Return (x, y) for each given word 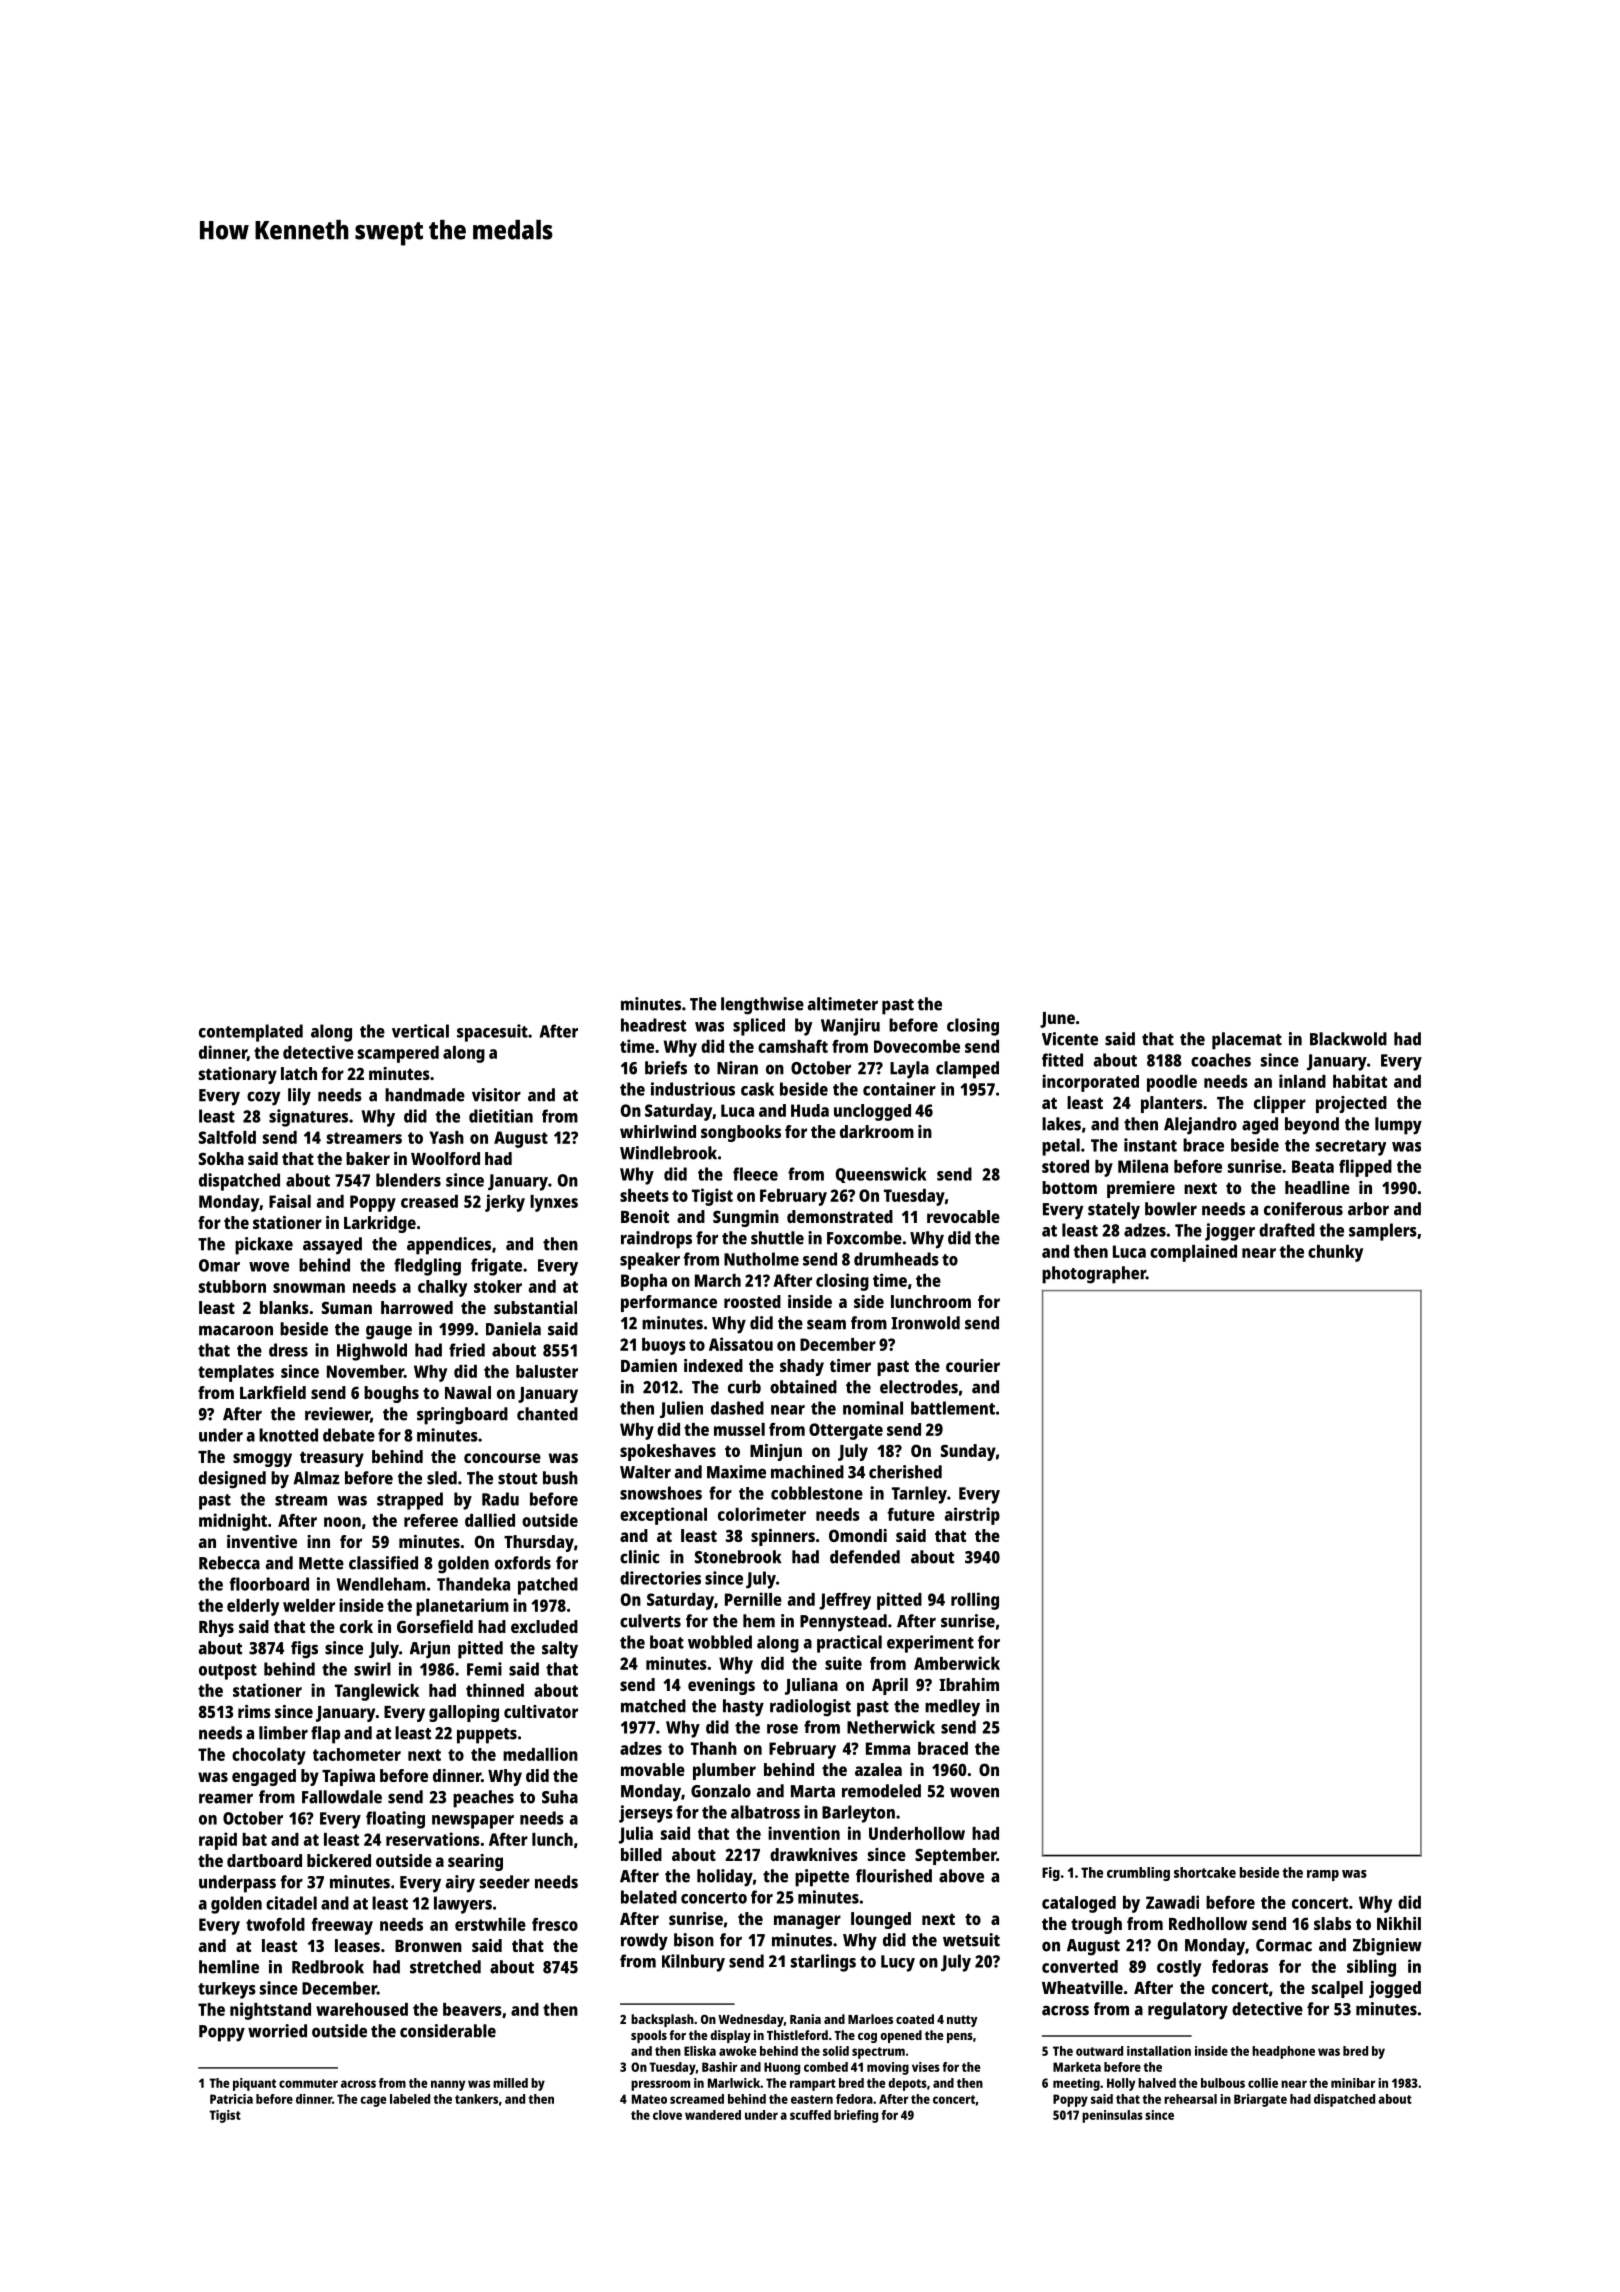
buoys (664, 1346)
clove (667, 2115)
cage (373, 2101)
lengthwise (762, 1006)
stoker (498, 1286)
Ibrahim (969, 1684)
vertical (420, 1031)
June (1057, 1020)
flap (325, 1735)
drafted (1287, 1230)
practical (849, 1644)
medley (952, 1708)
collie (1263, 2083)
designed (232, 1480)
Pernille (753, 1599)
